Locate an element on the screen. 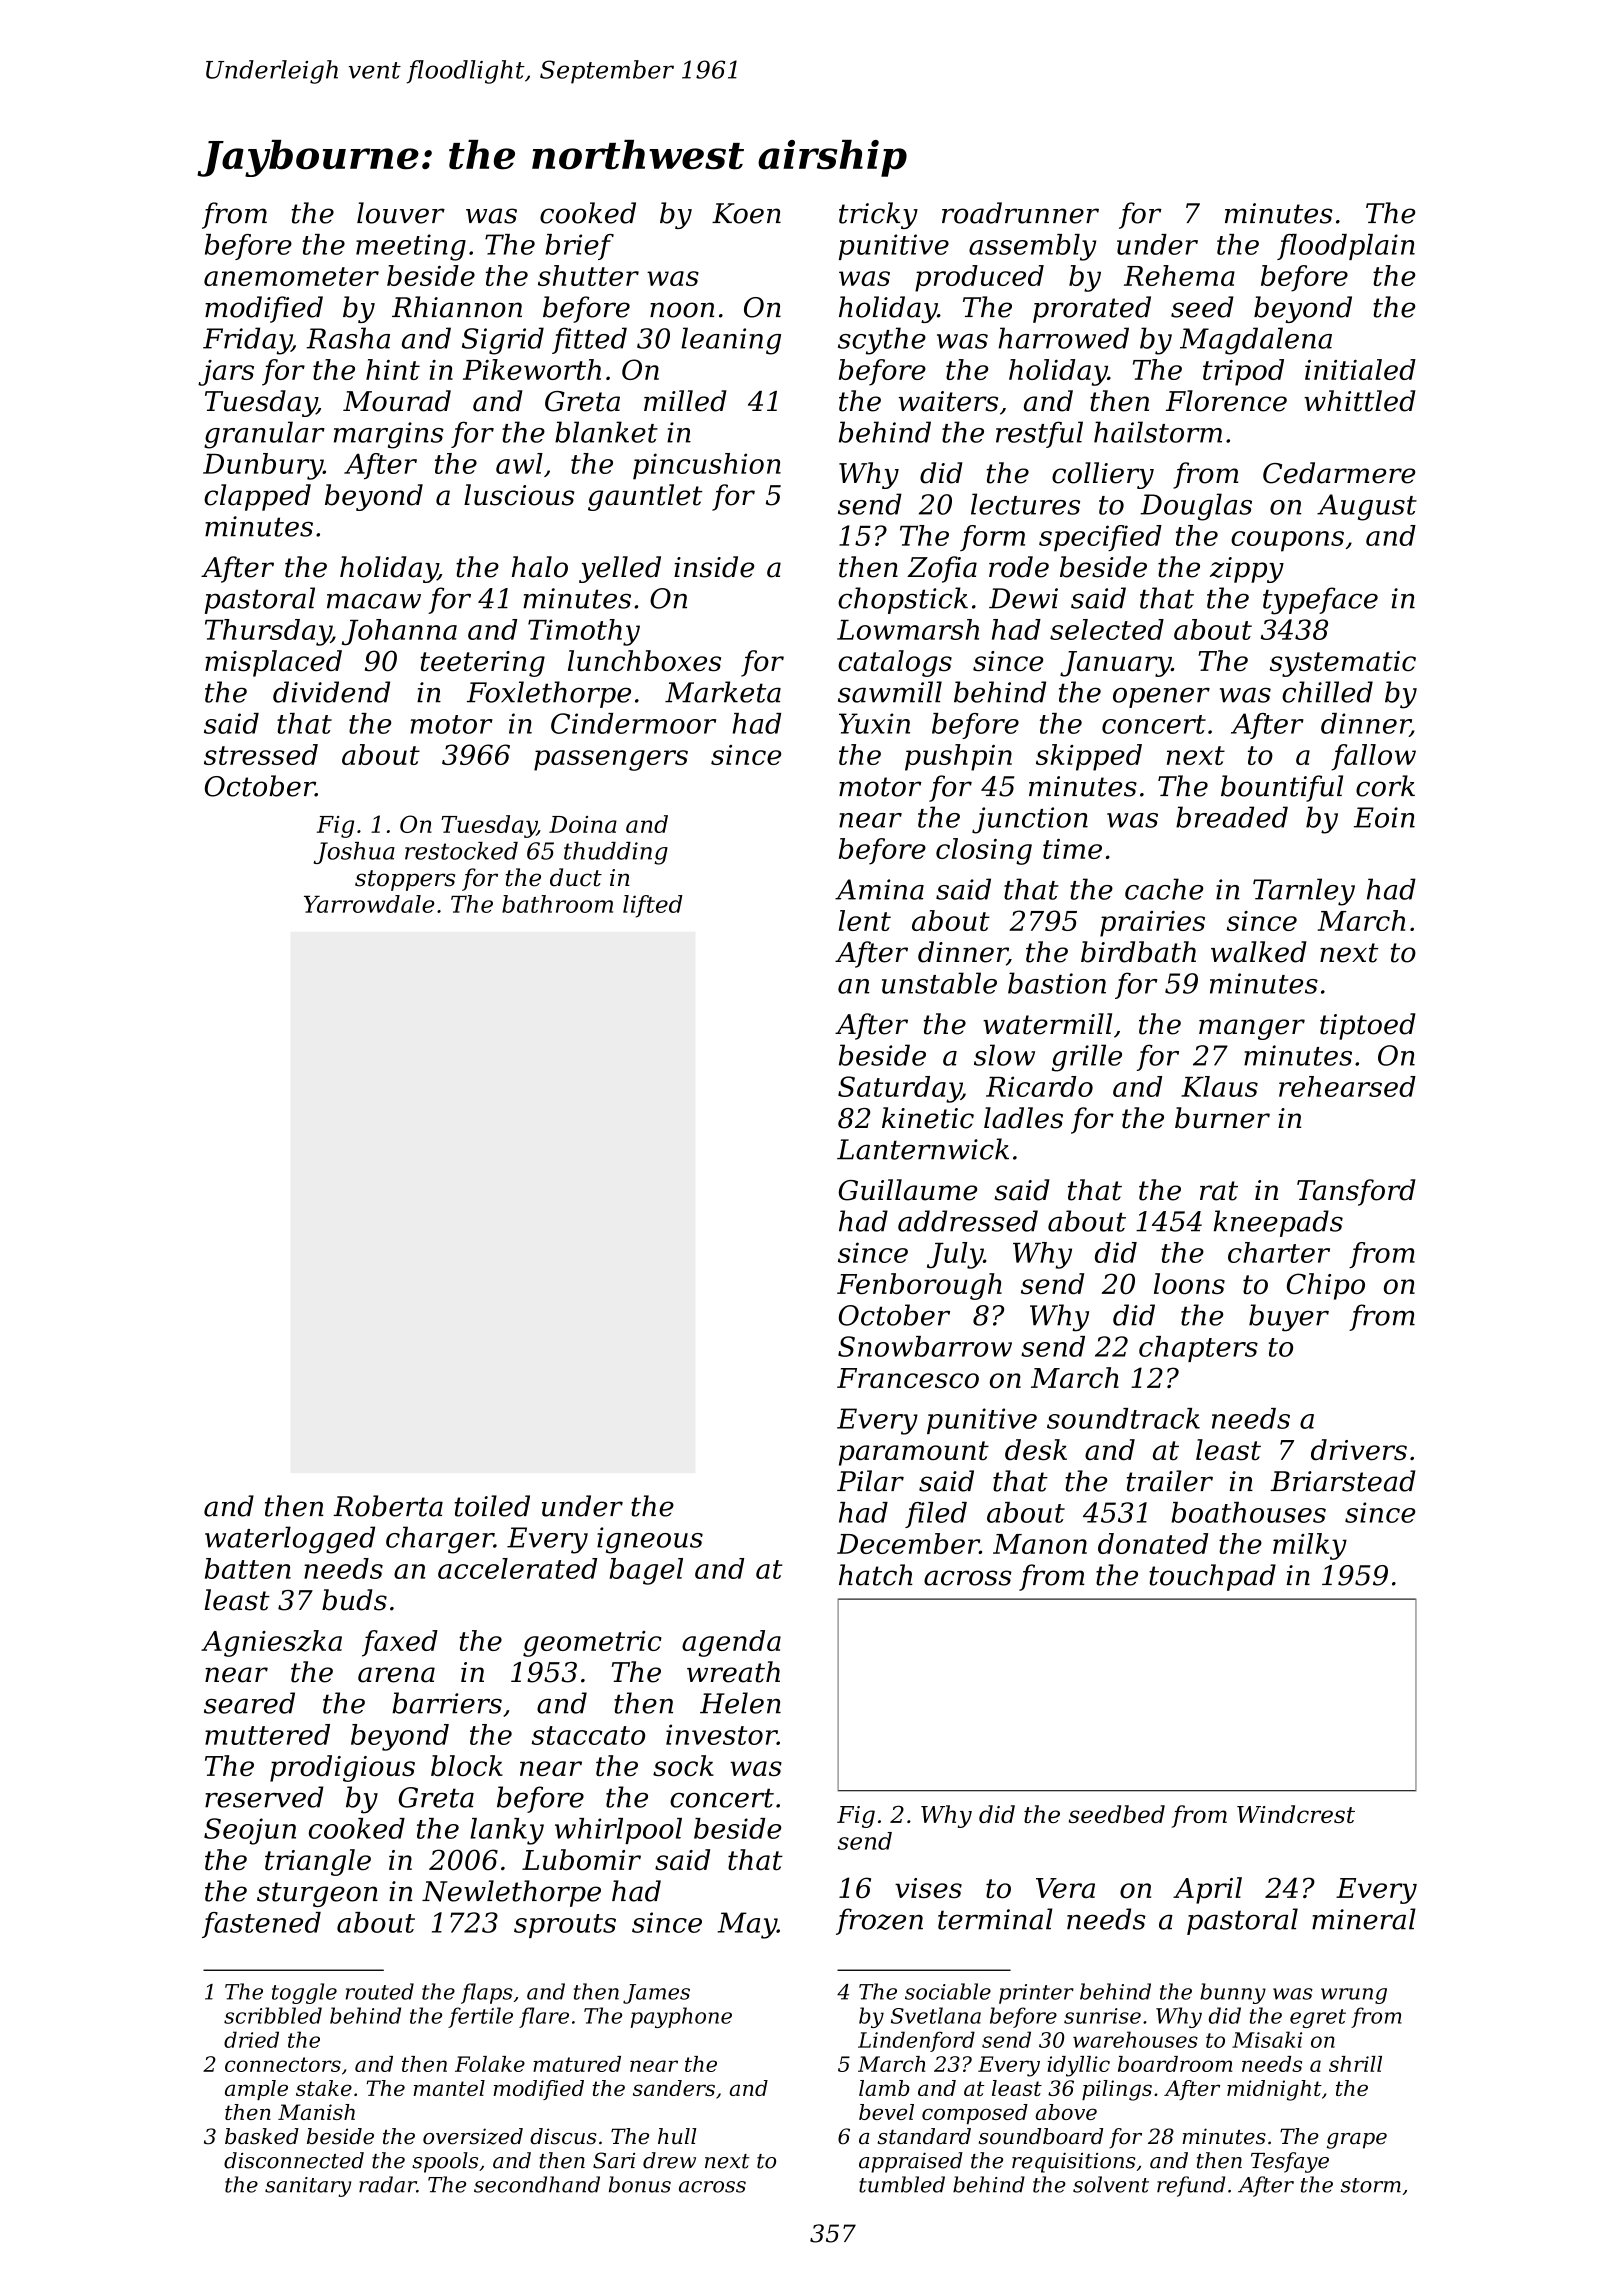  whittled is located at coordinates (1360, 401).
